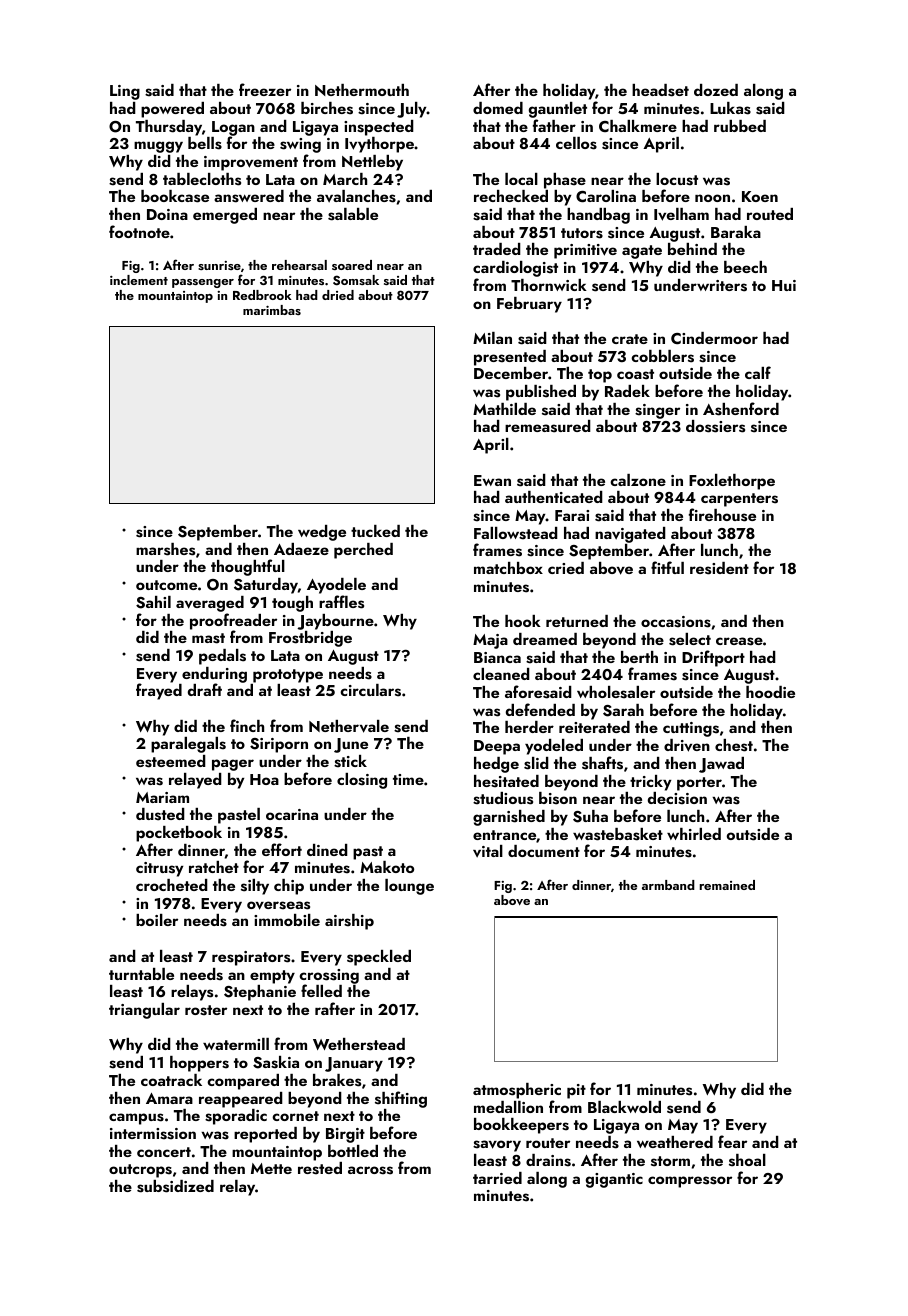 This screenshot has height=1316, width=908. I want to click on headset, so click(660, 90).
